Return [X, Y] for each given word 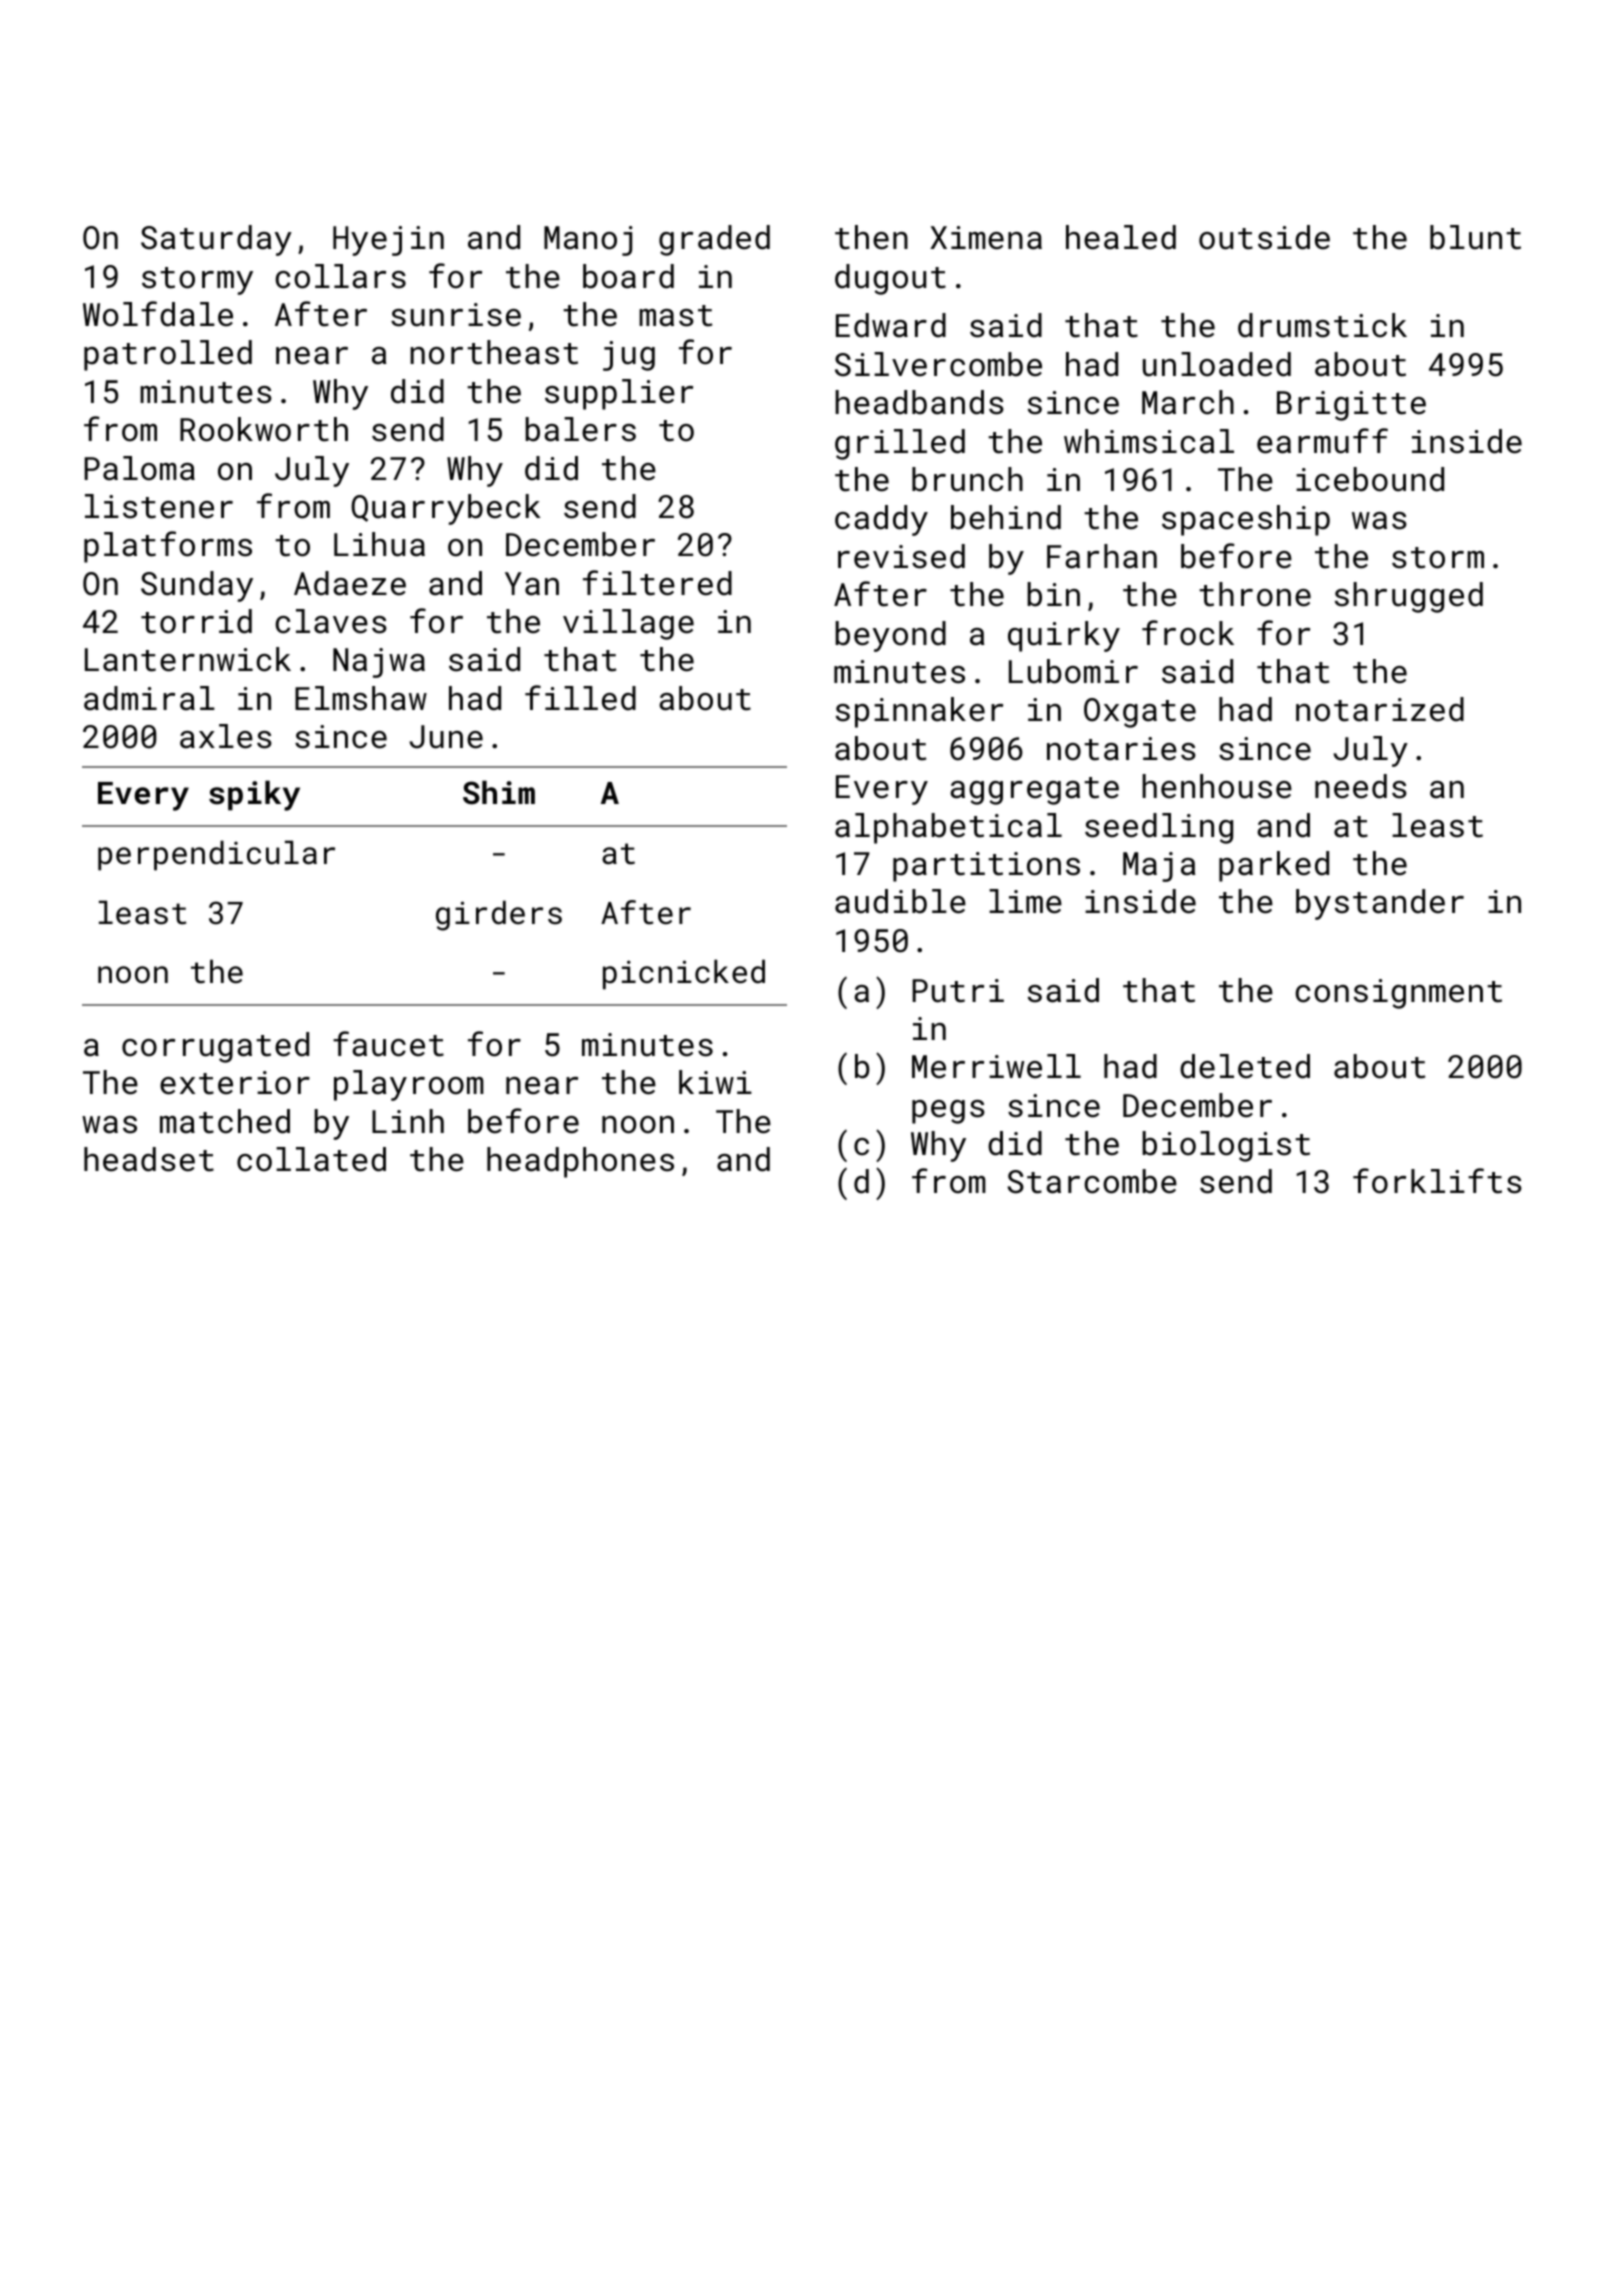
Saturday [216, 240]
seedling [1159, 828]
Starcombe [1092, 1181]
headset [149, 1159]
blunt [1475, 237]
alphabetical [948, 828]
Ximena [986, 238]
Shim [499, 792]
